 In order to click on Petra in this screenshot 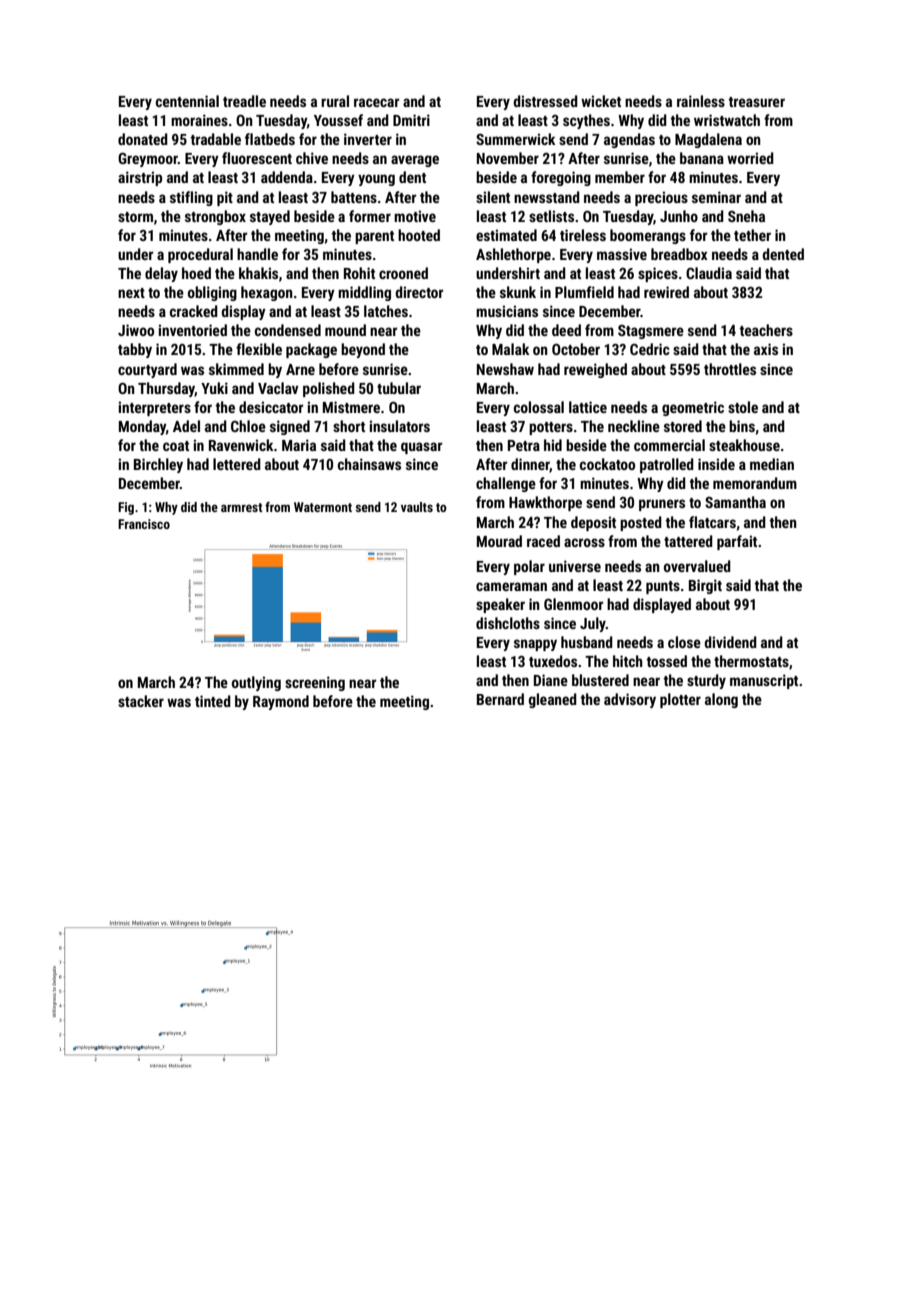, I will do `click(524, 445)`.
